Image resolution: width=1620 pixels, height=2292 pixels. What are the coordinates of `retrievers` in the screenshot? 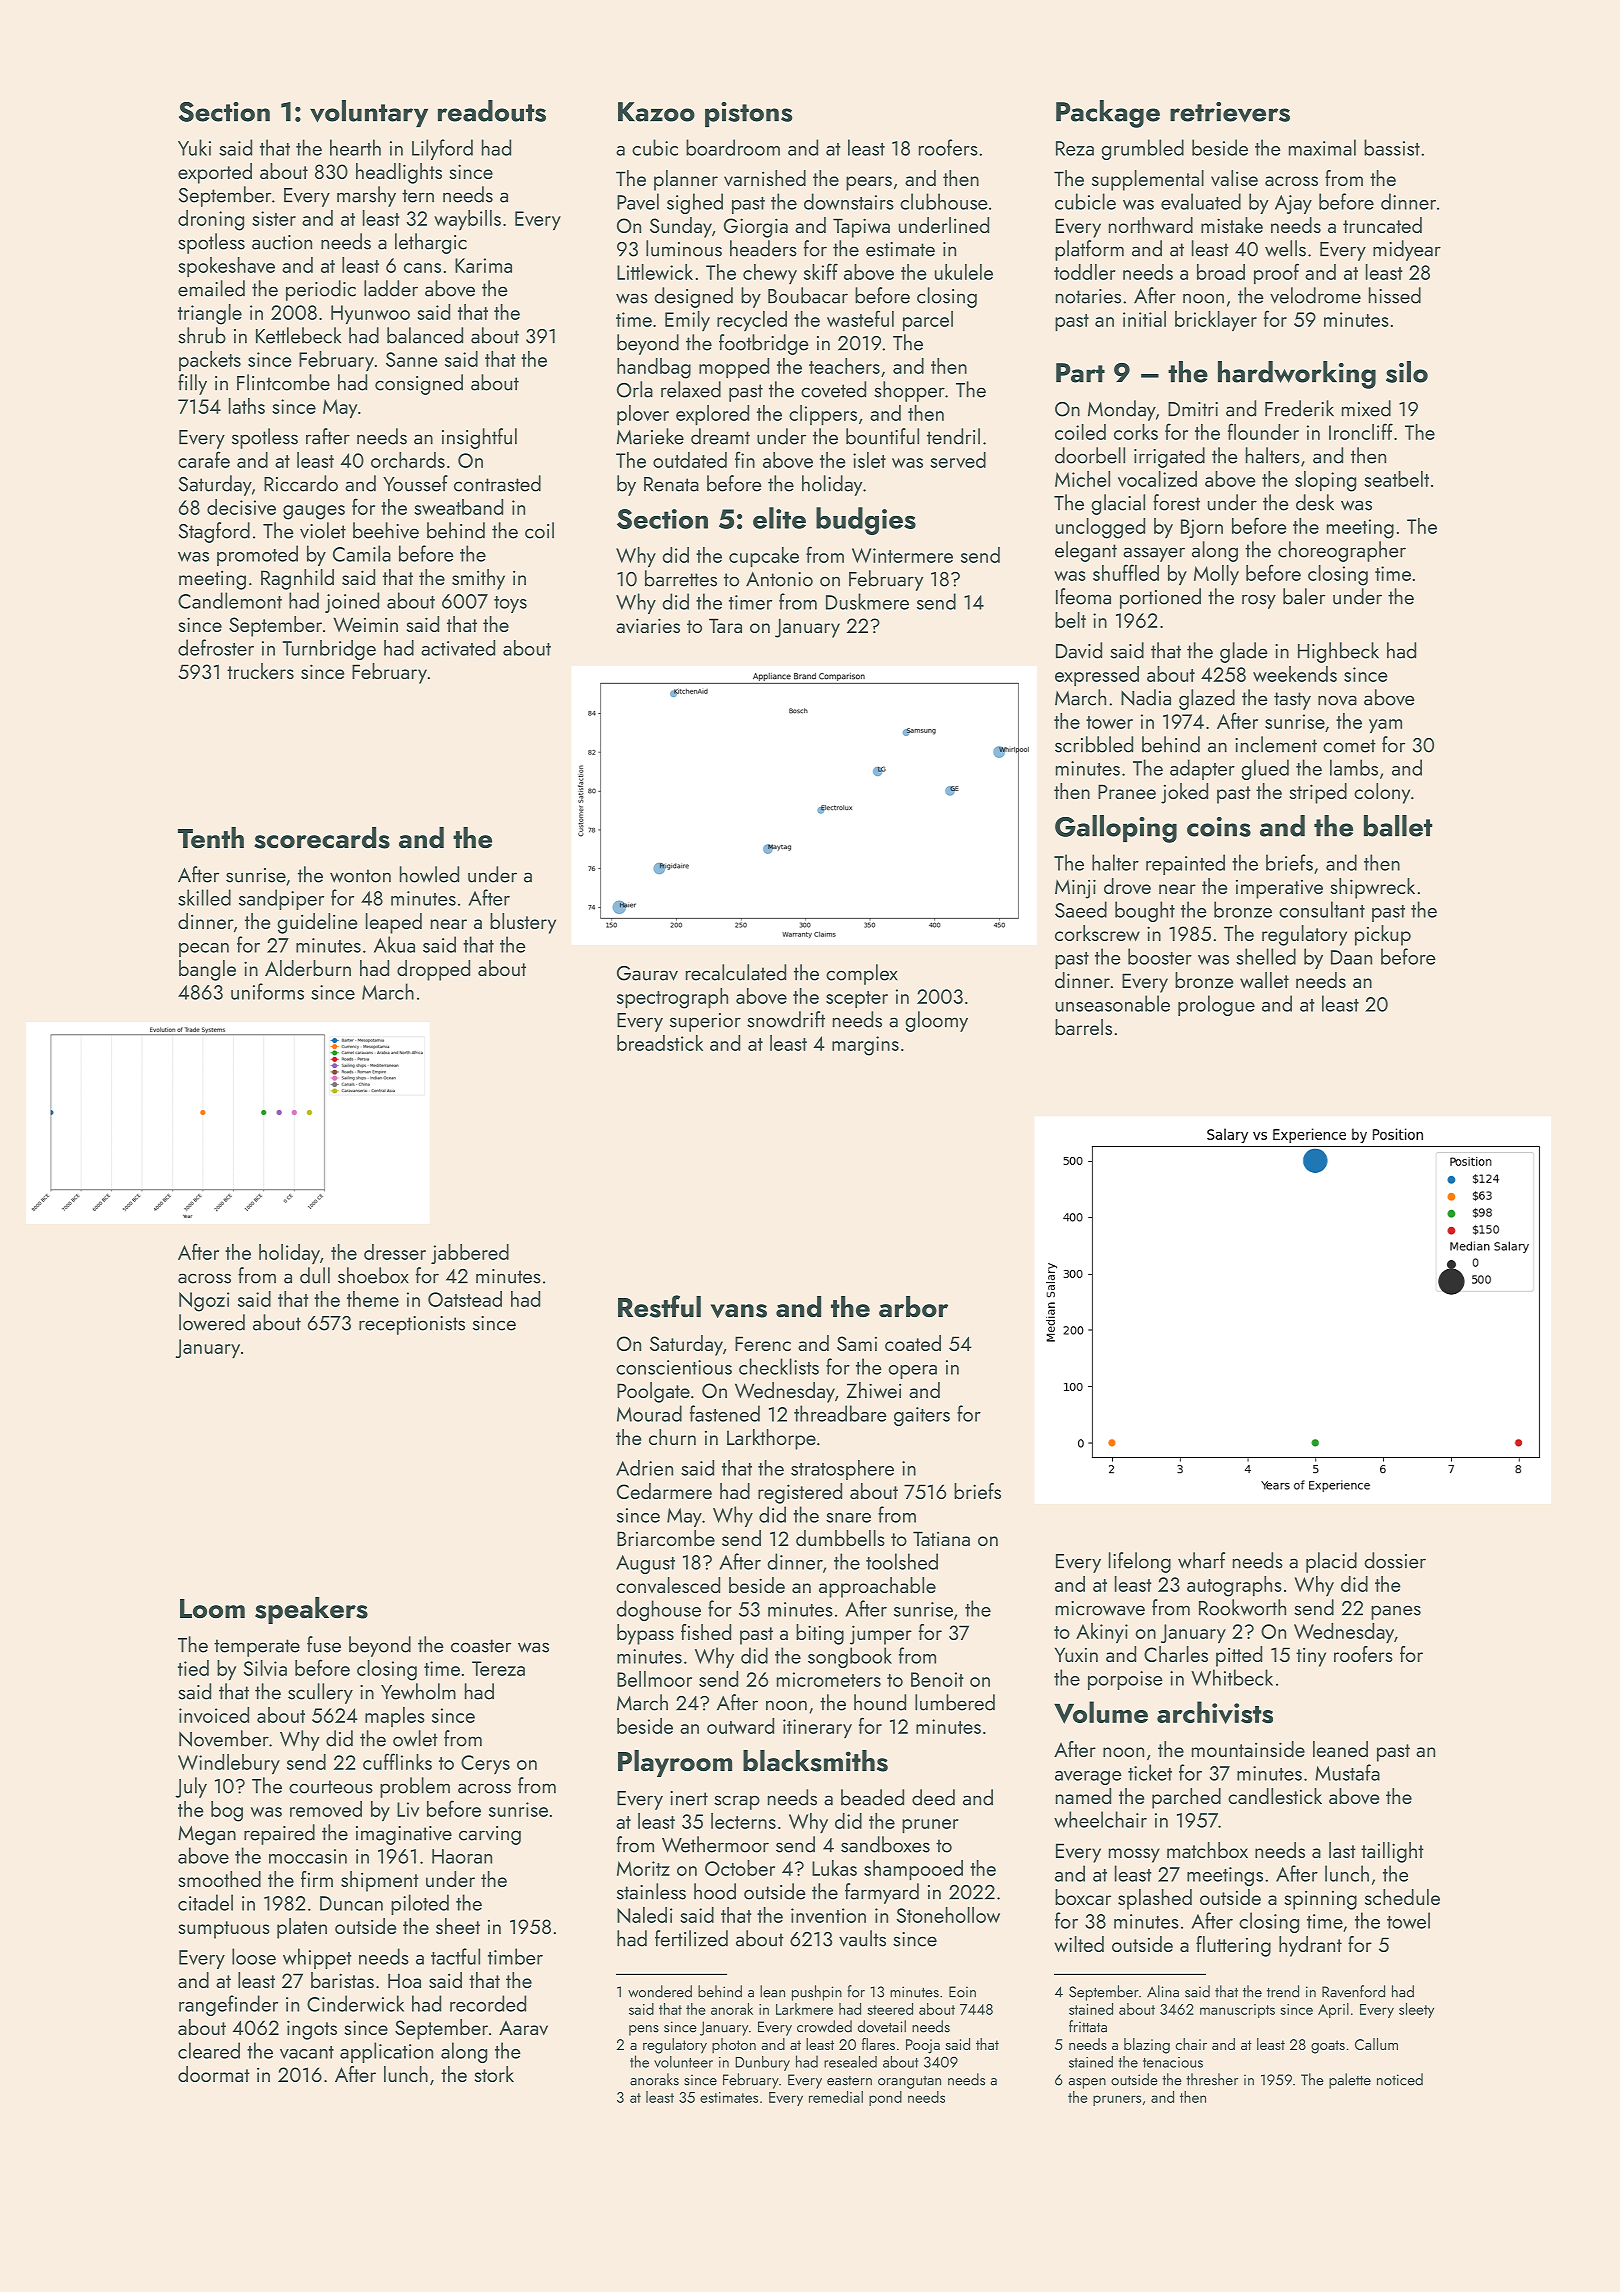 It's located at (1230, 112).
